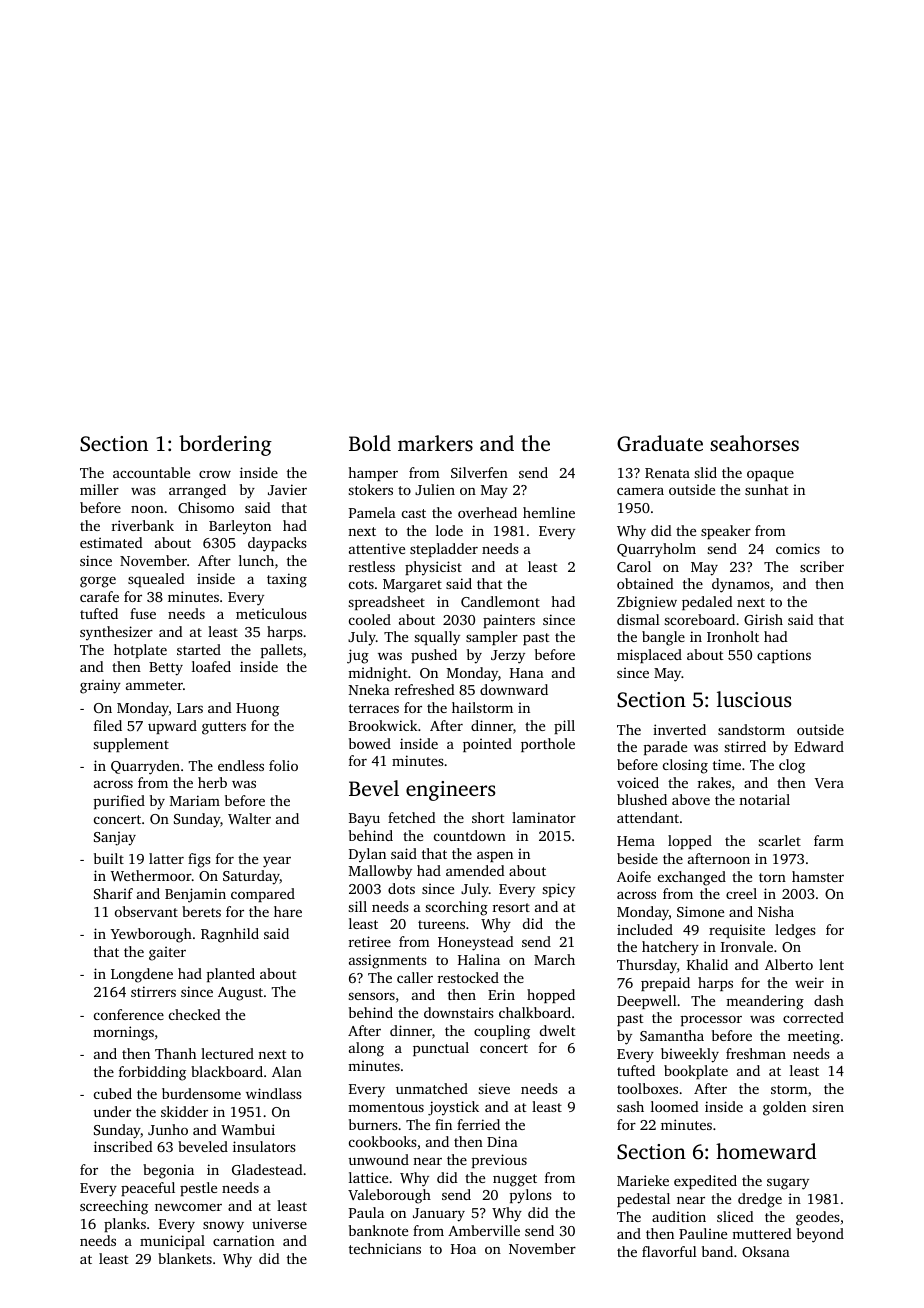 The width and height of the page is (924, 1308). I want to click on estimated, so click(111, 542).
